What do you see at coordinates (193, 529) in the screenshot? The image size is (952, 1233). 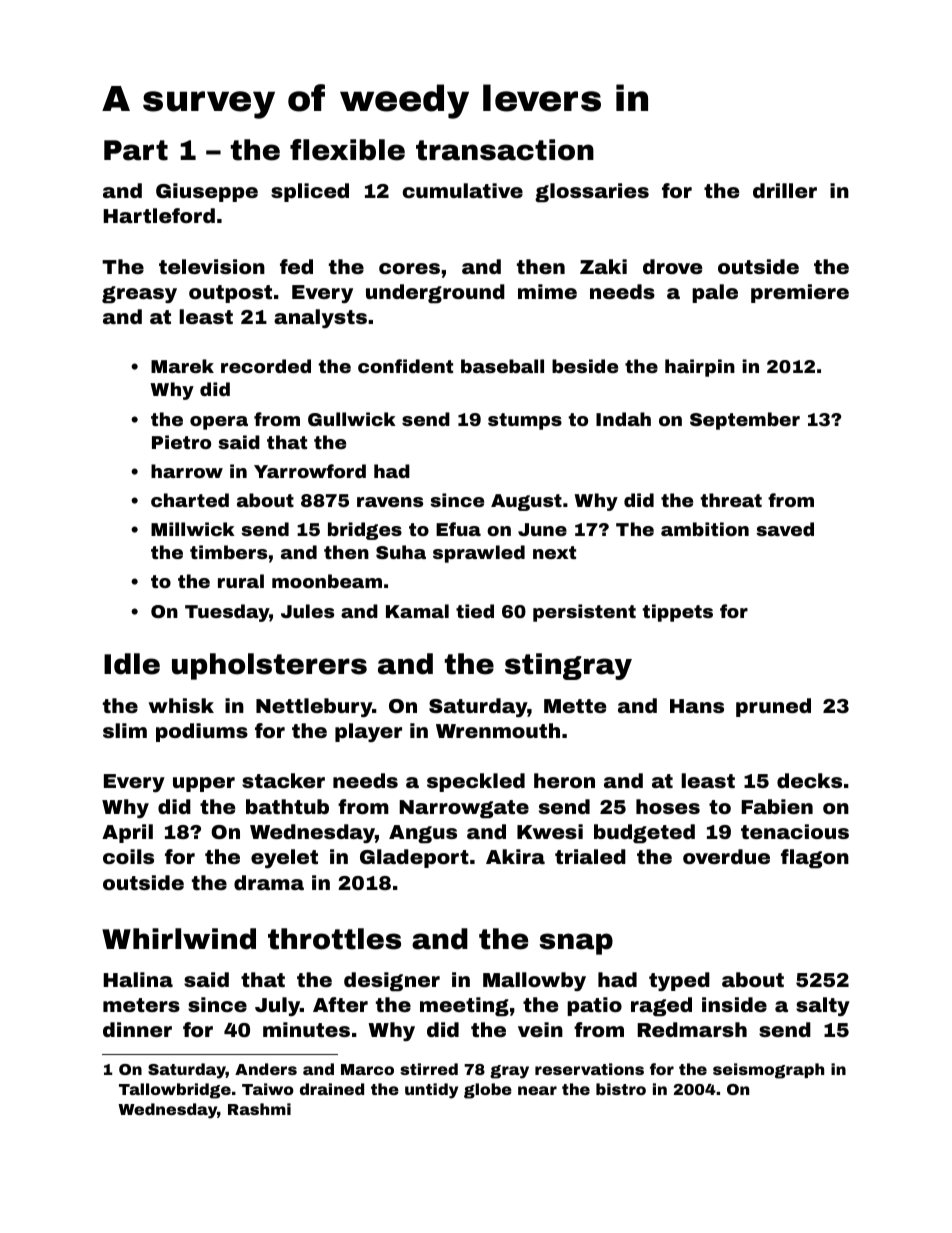 I see `Millwick` at bounding box center [193, 529].
